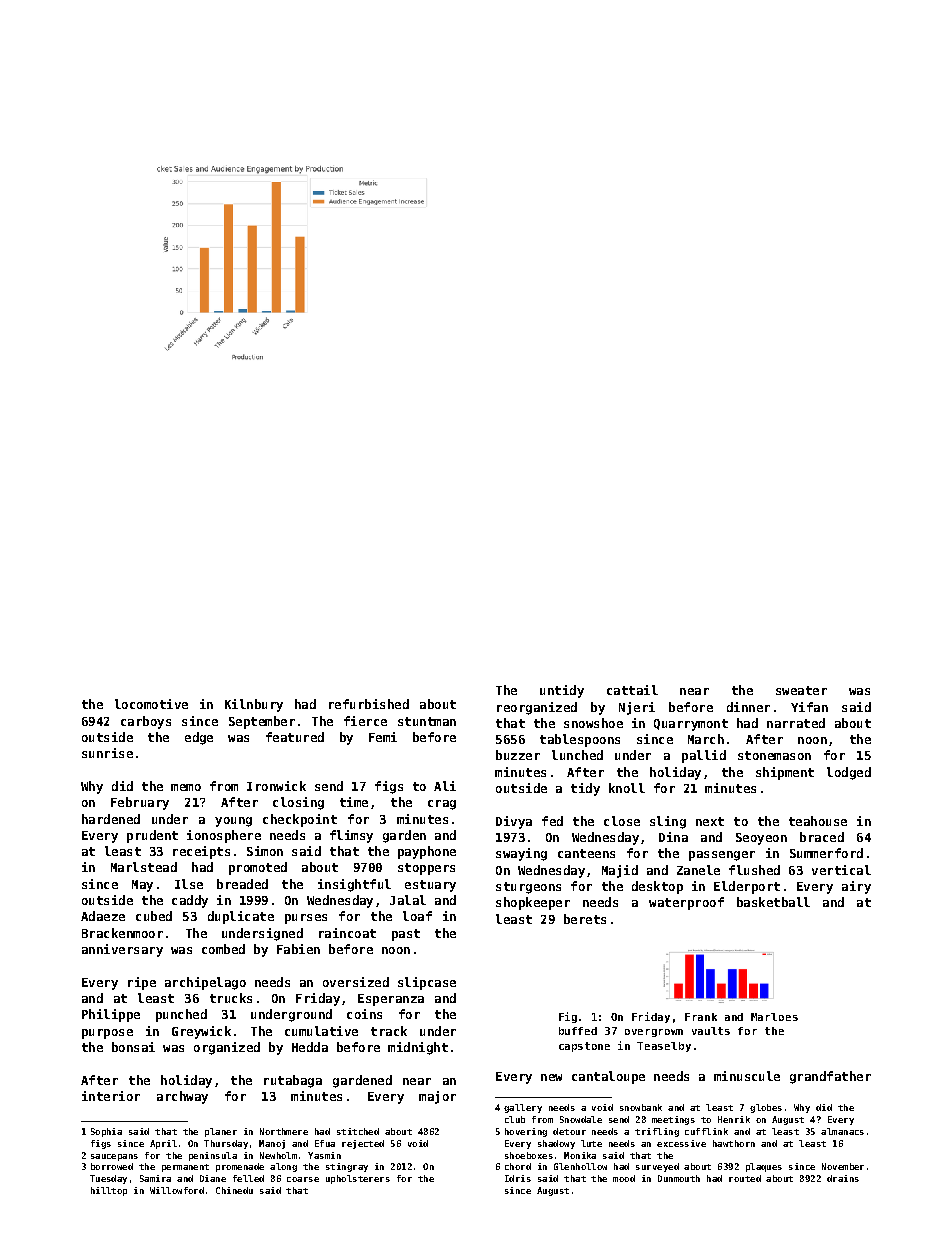 This screenshot has width=952, height=1233. I want to click on shipment, so click(785, 773).
